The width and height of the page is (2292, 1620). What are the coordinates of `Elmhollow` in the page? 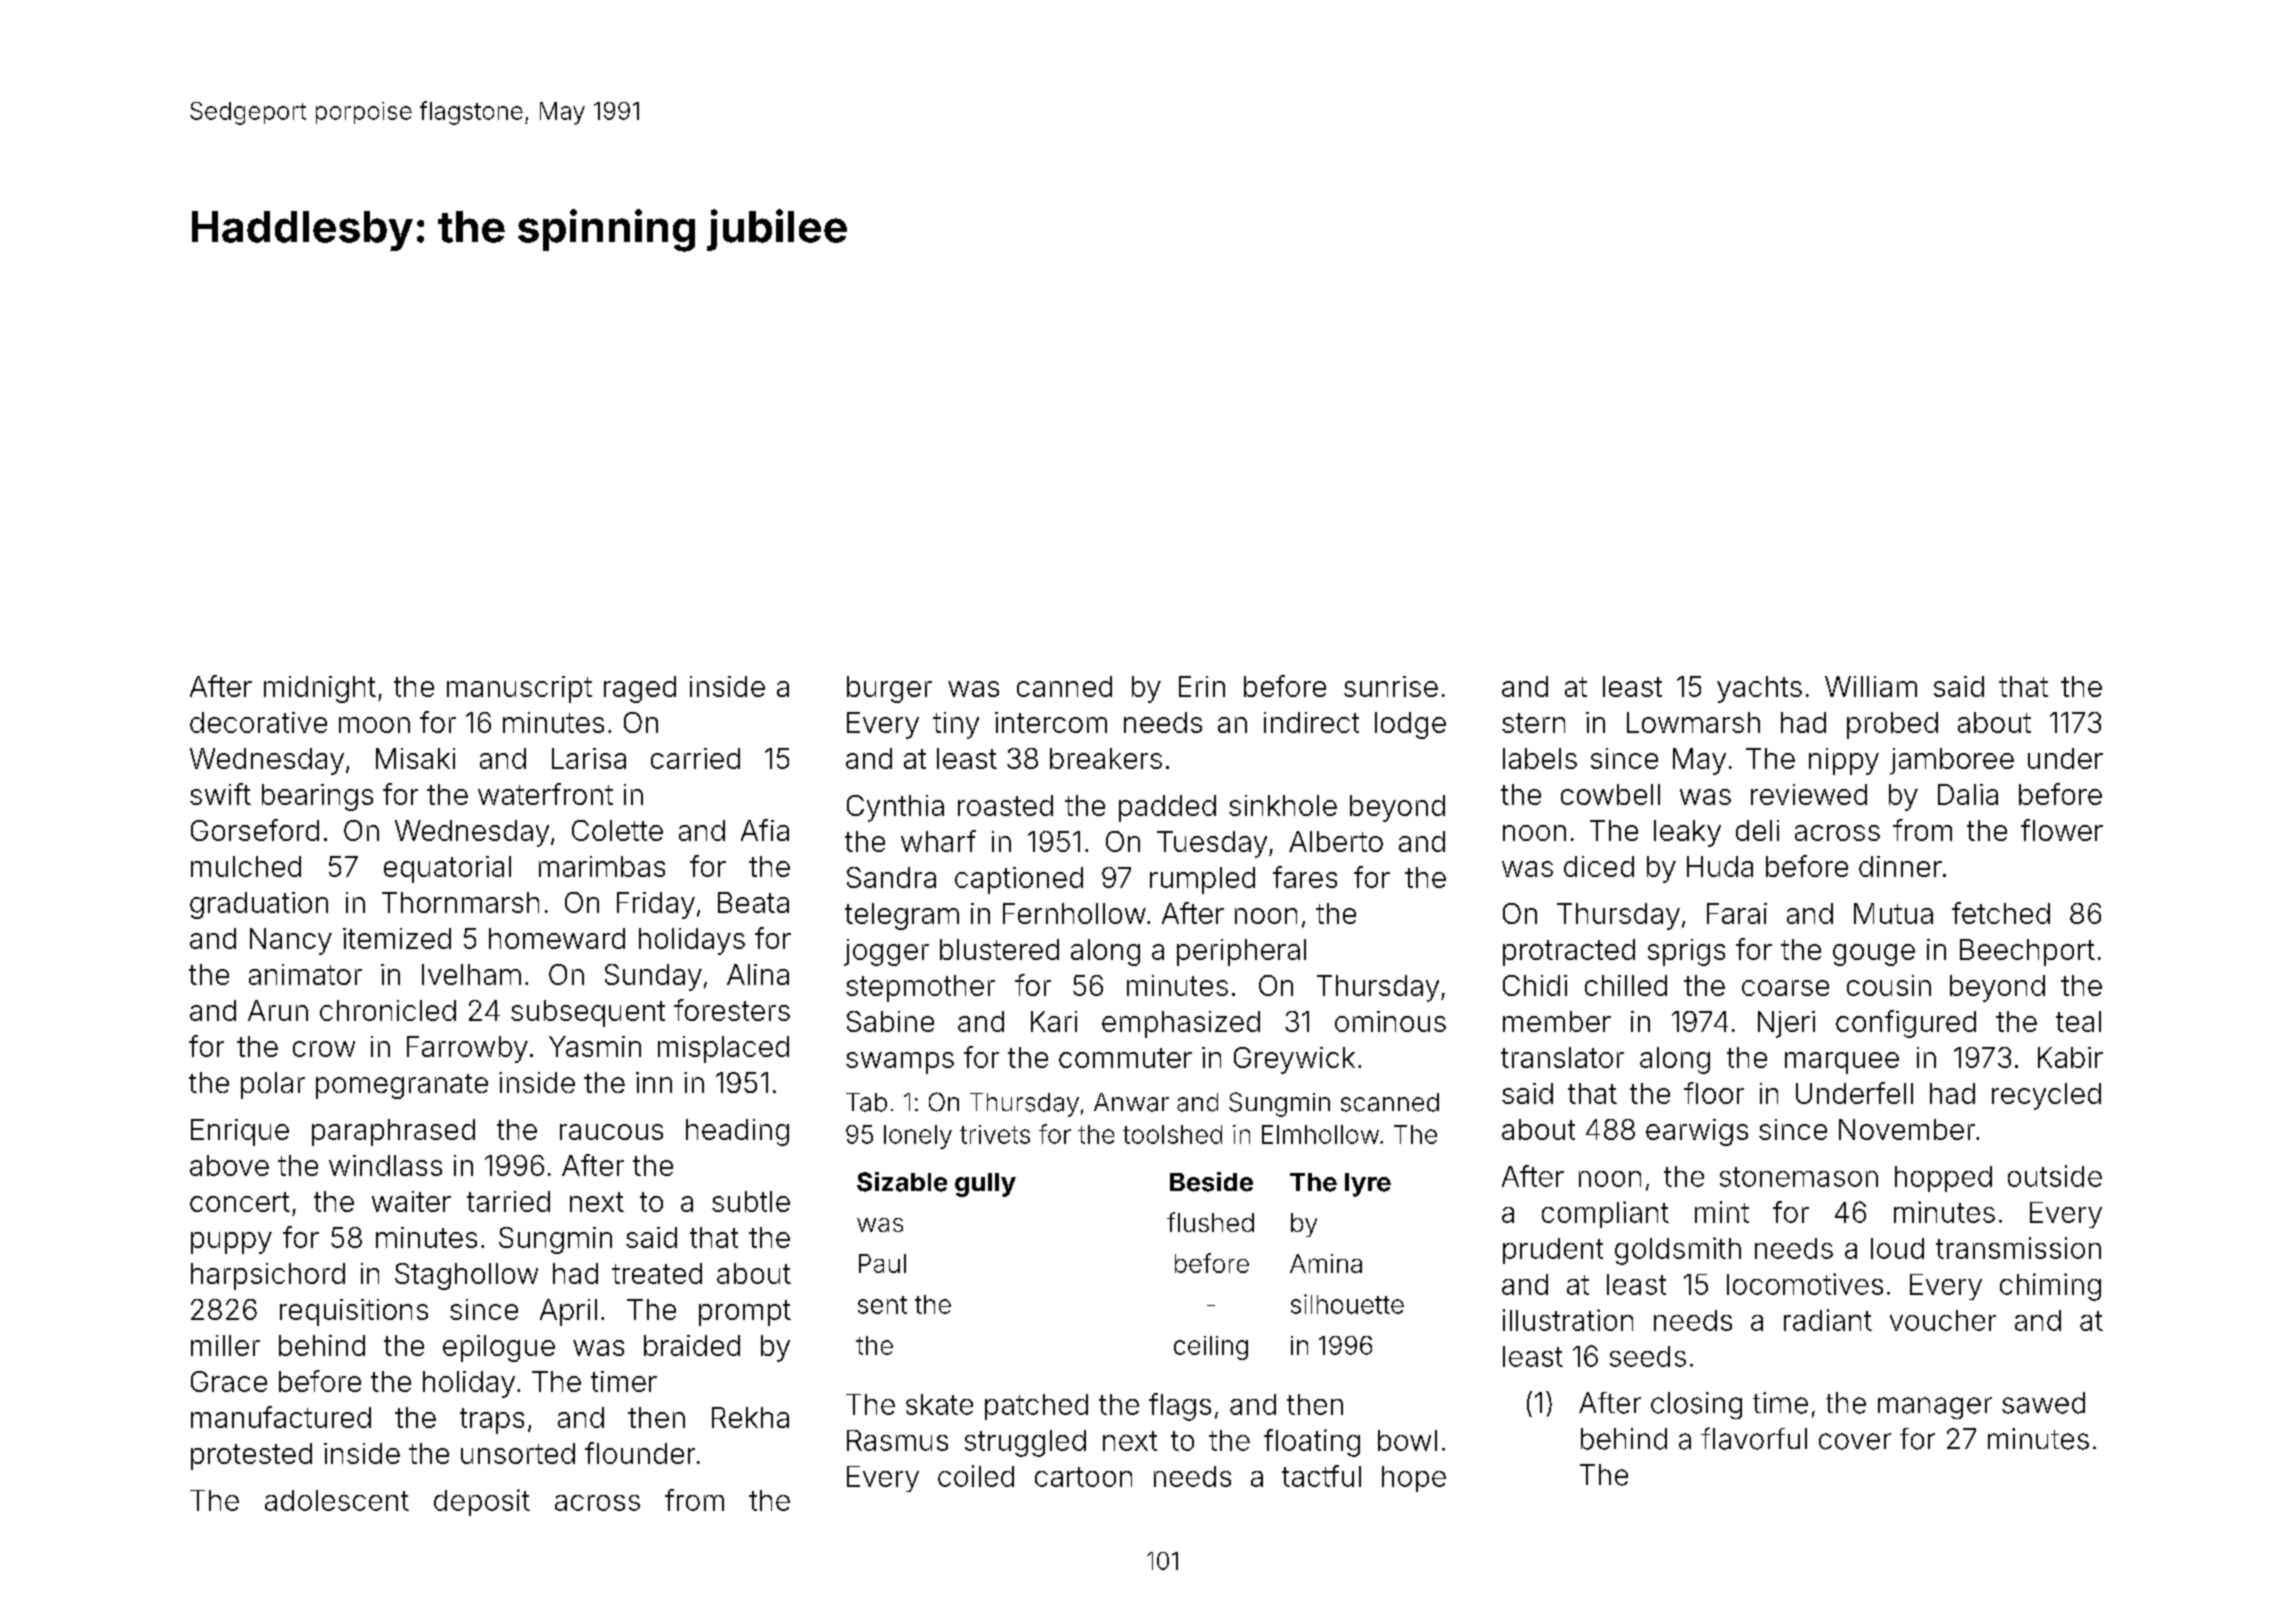 It's located at (1320, 1134).
